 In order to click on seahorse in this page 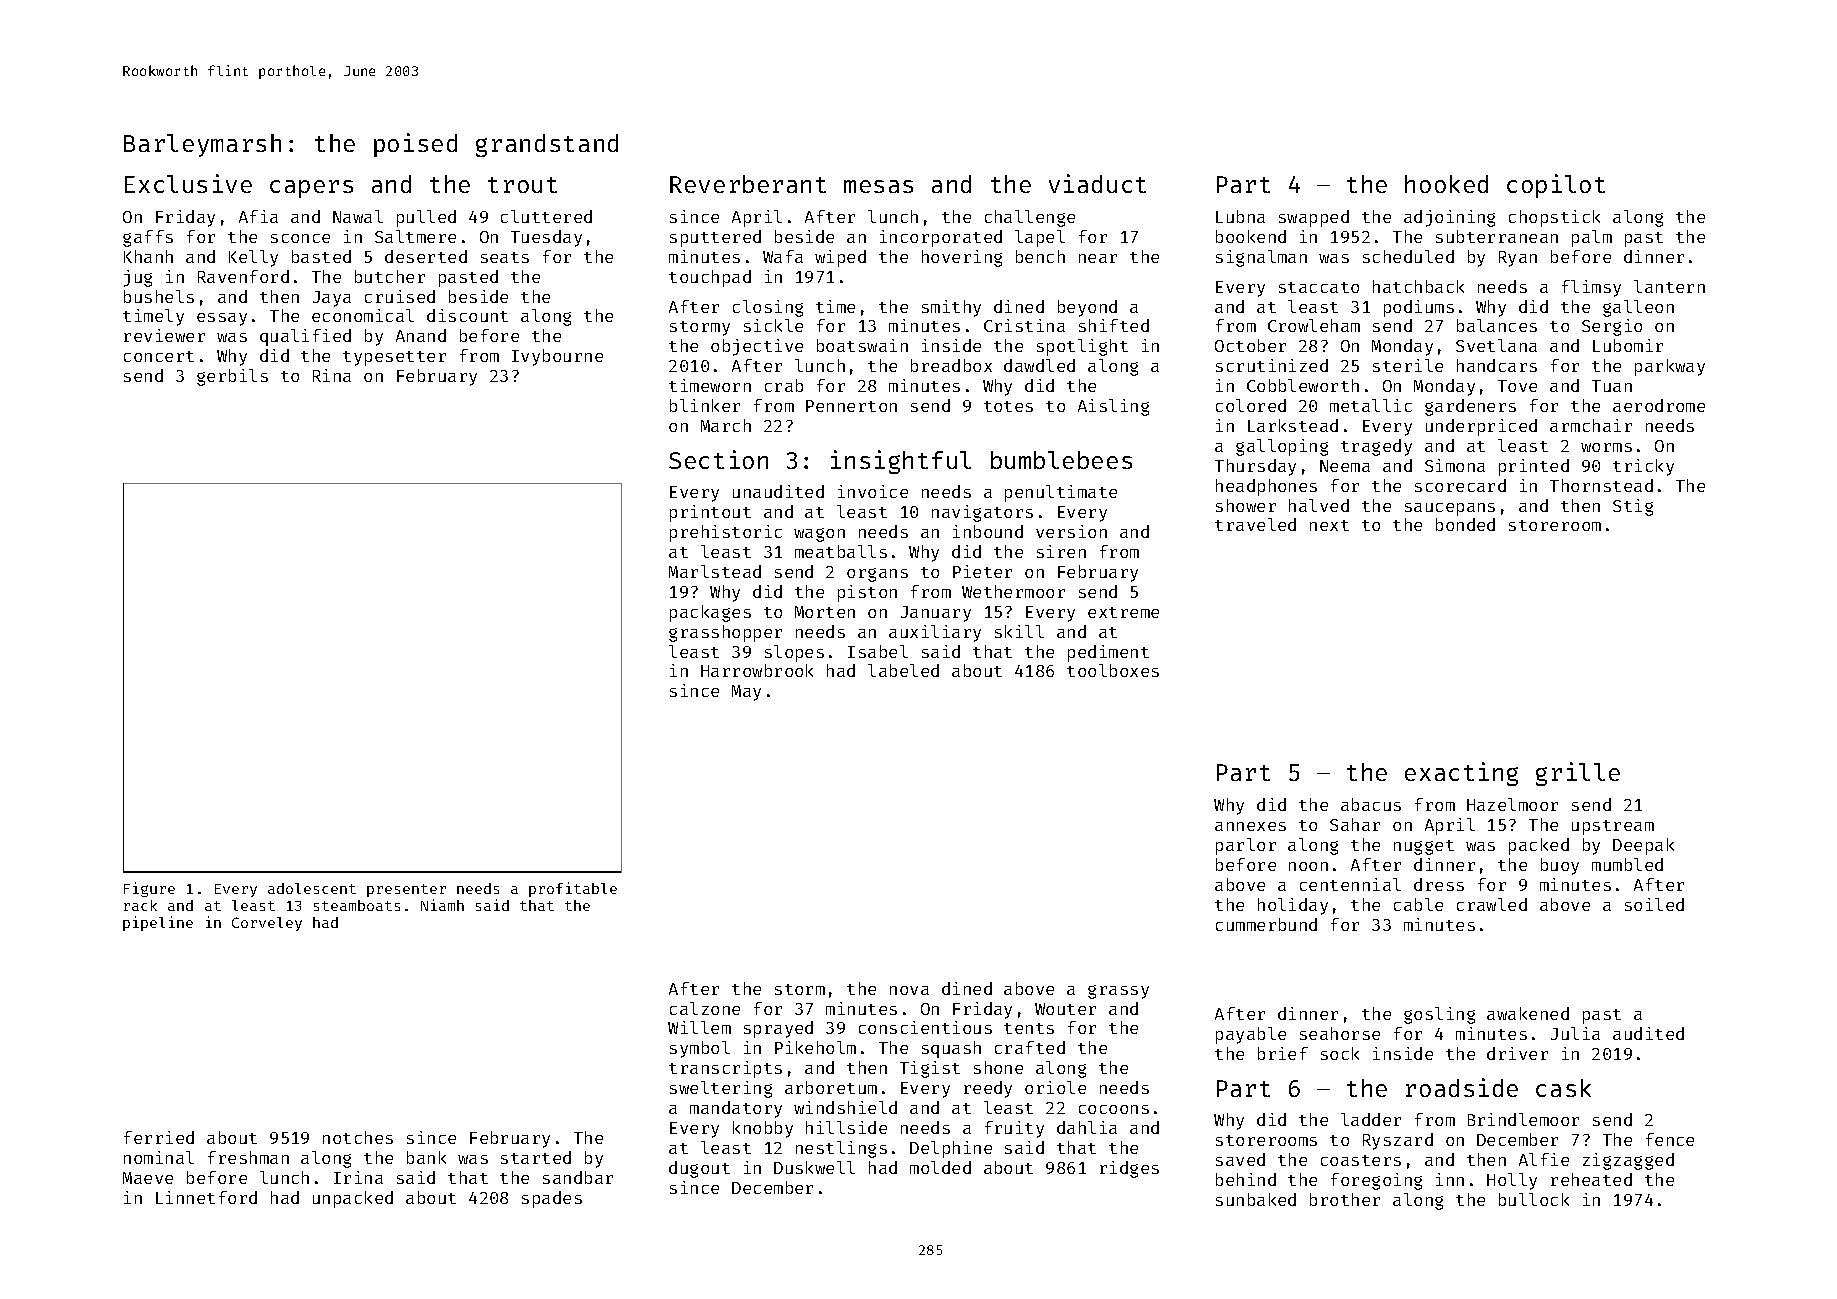, I will do `click(1340, 1033)`.
